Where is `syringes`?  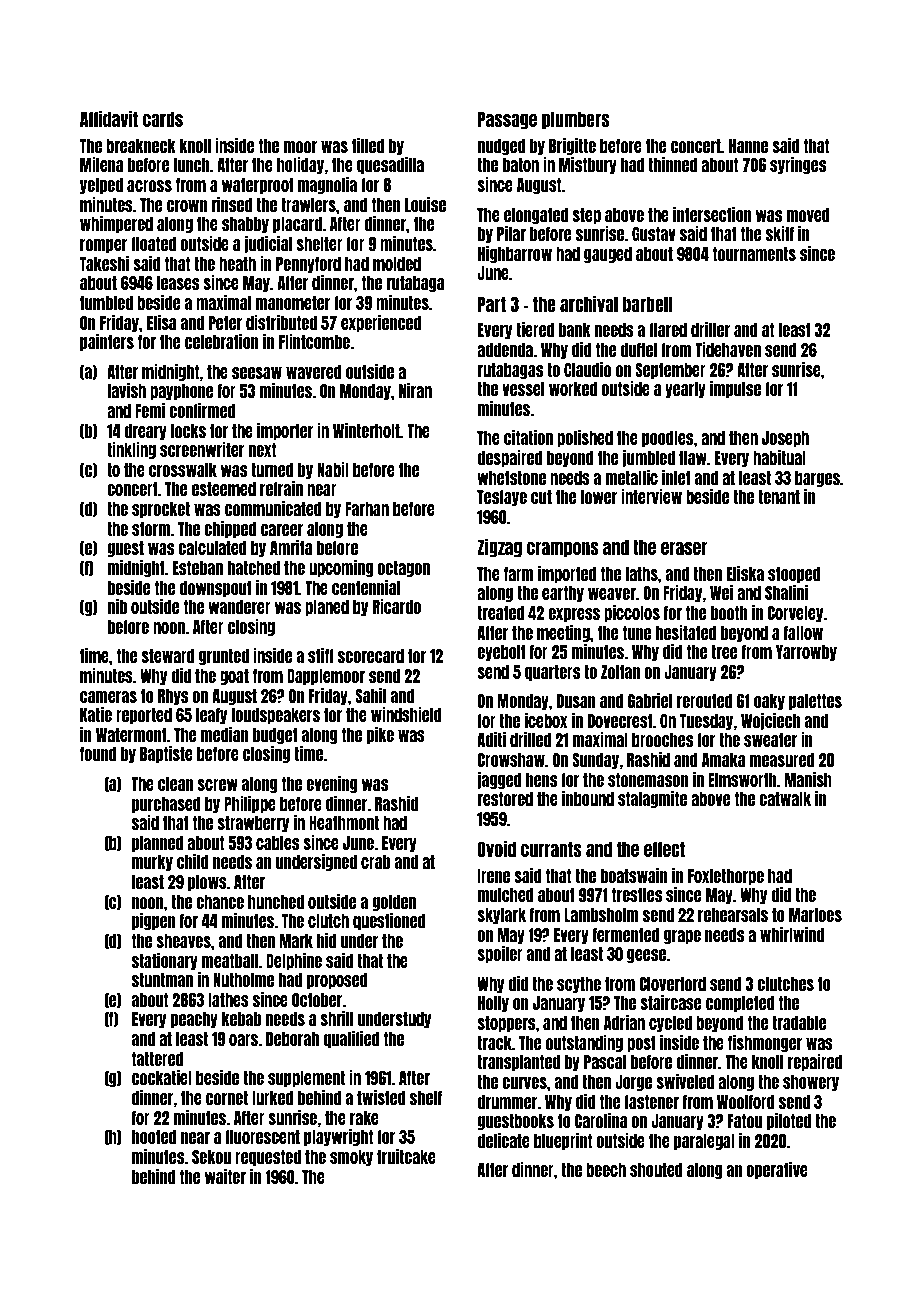 syringes is located at coordinates (798, 165).
